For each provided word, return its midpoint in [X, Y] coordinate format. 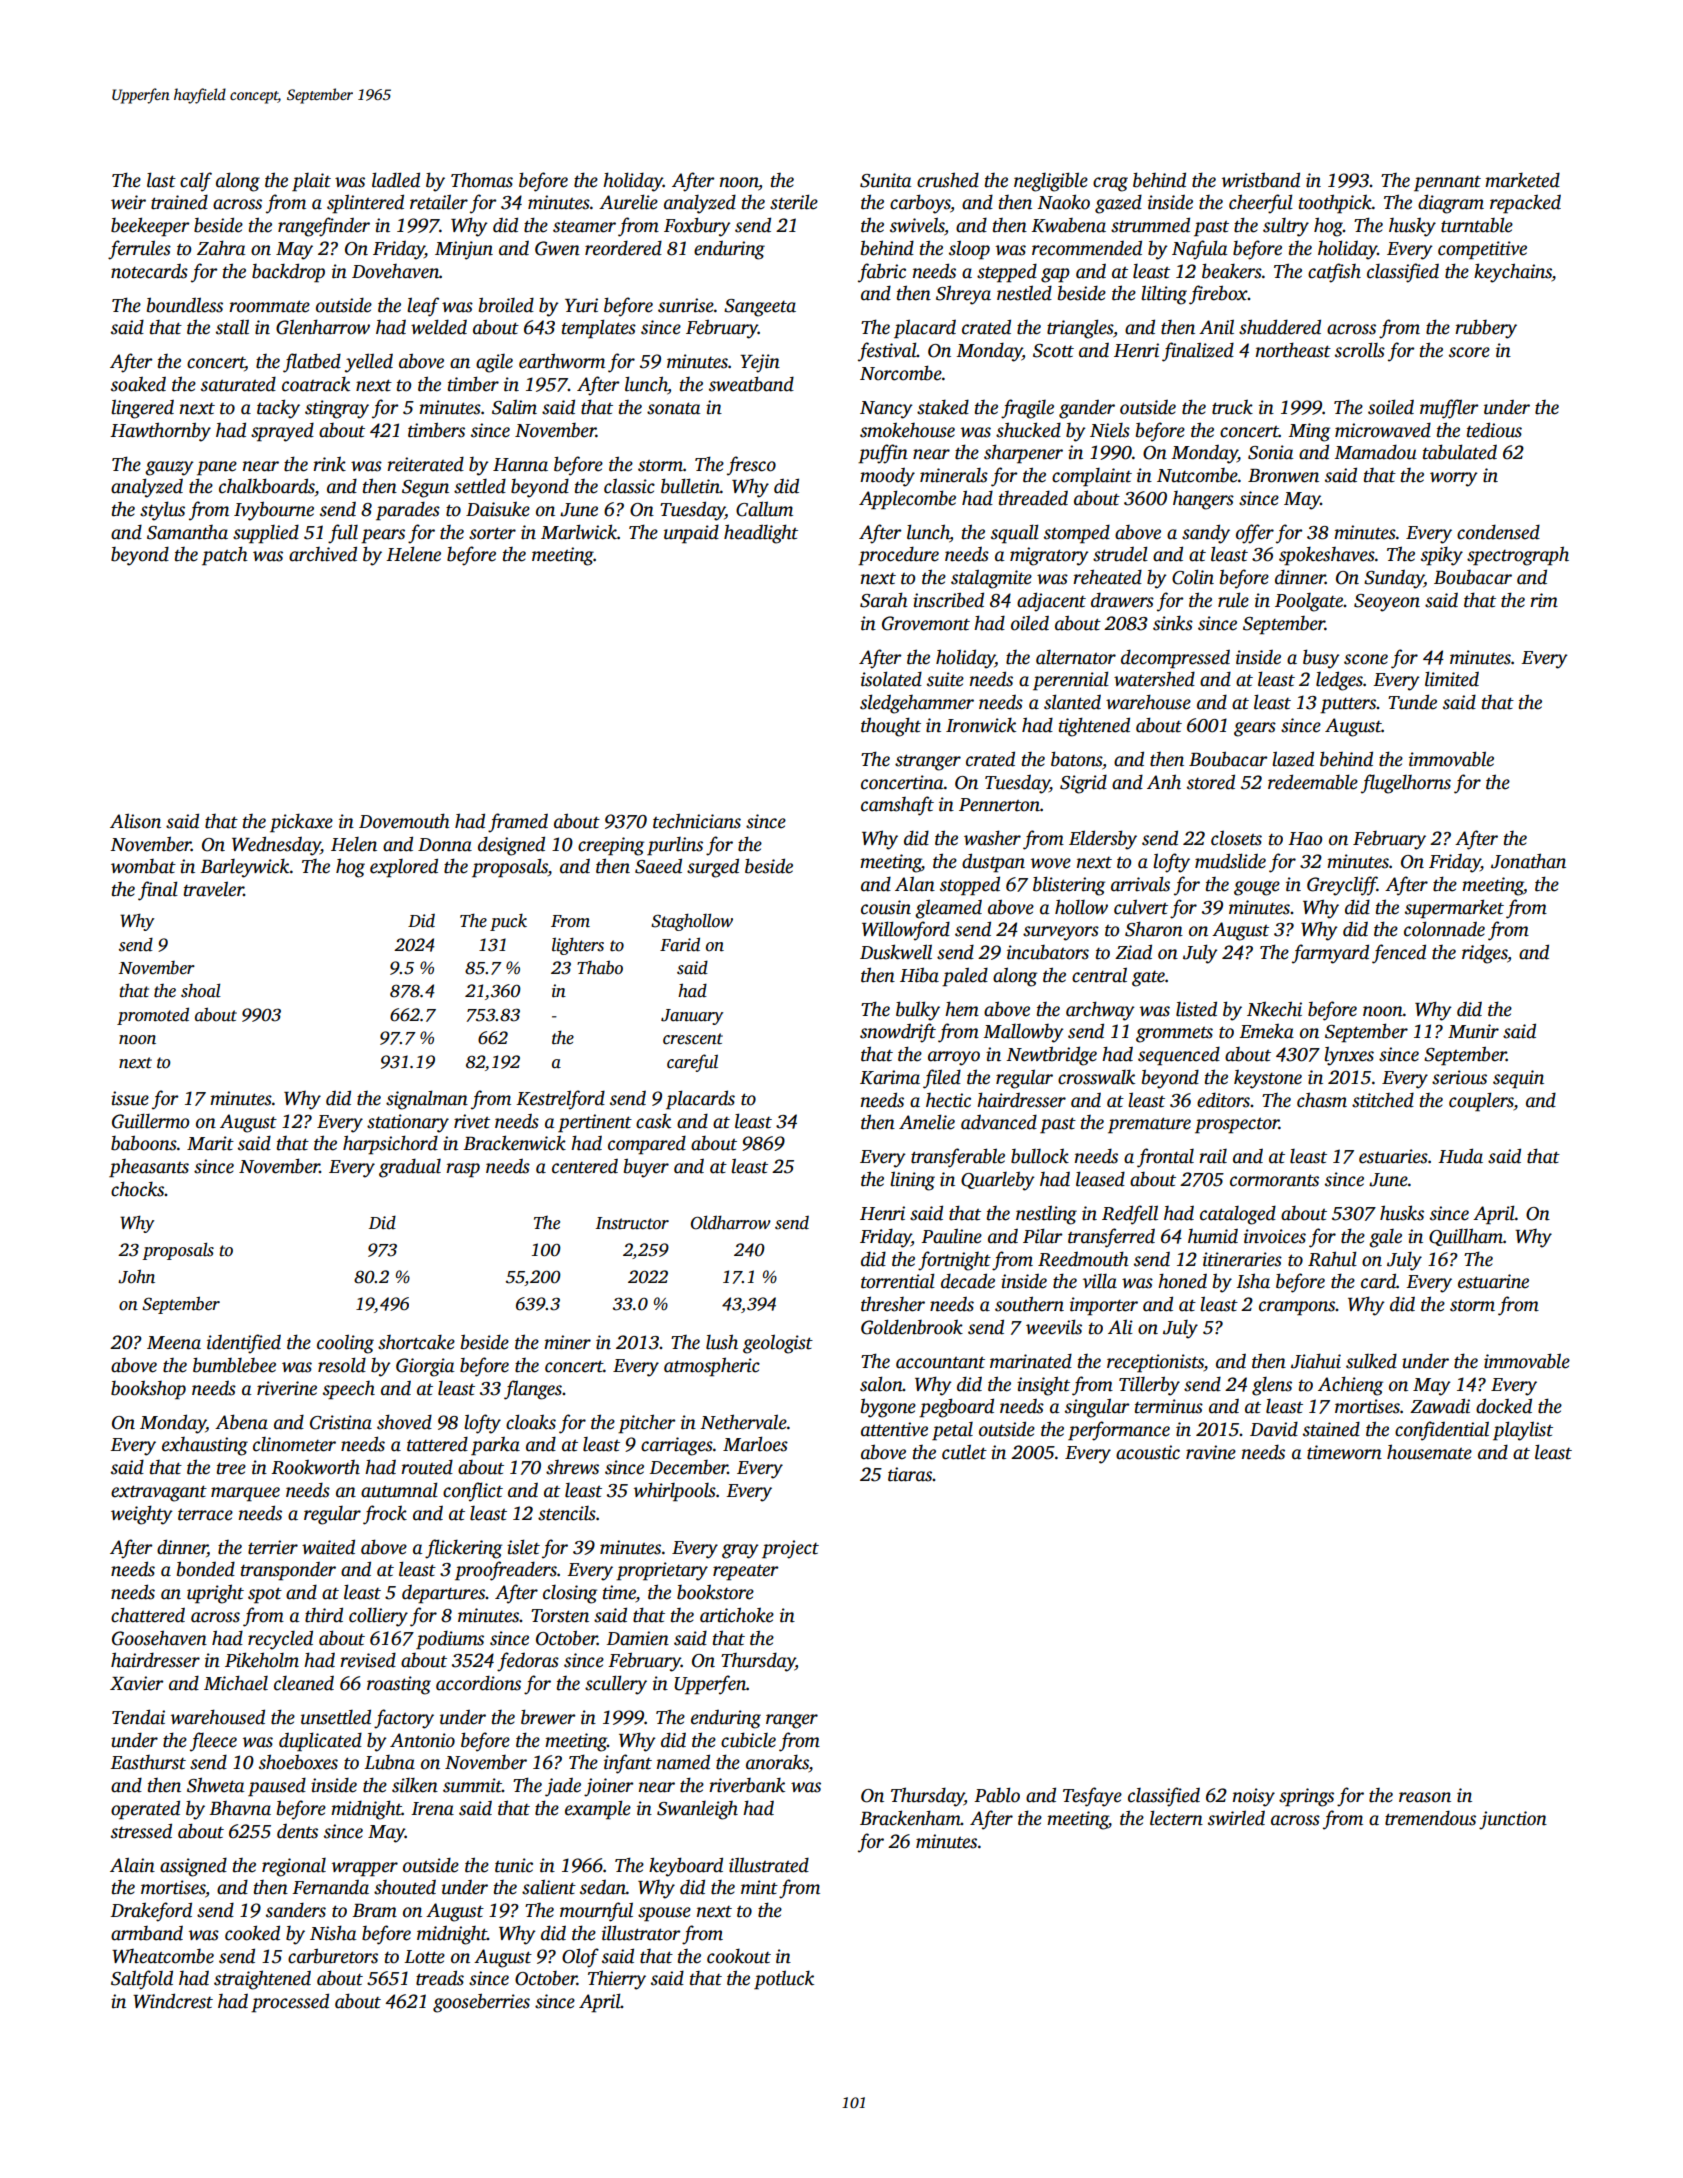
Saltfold [142, 1980]
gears [1255, 729]
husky [1412, 227]
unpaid [691, 534]
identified [244, 1344]
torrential [898, 1281]
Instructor [632, 1223]
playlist [1523, 1431]
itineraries [1242, 1259]
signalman [427, 1100]
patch [225, 556]
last [161, 180]
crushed [948, 180]
